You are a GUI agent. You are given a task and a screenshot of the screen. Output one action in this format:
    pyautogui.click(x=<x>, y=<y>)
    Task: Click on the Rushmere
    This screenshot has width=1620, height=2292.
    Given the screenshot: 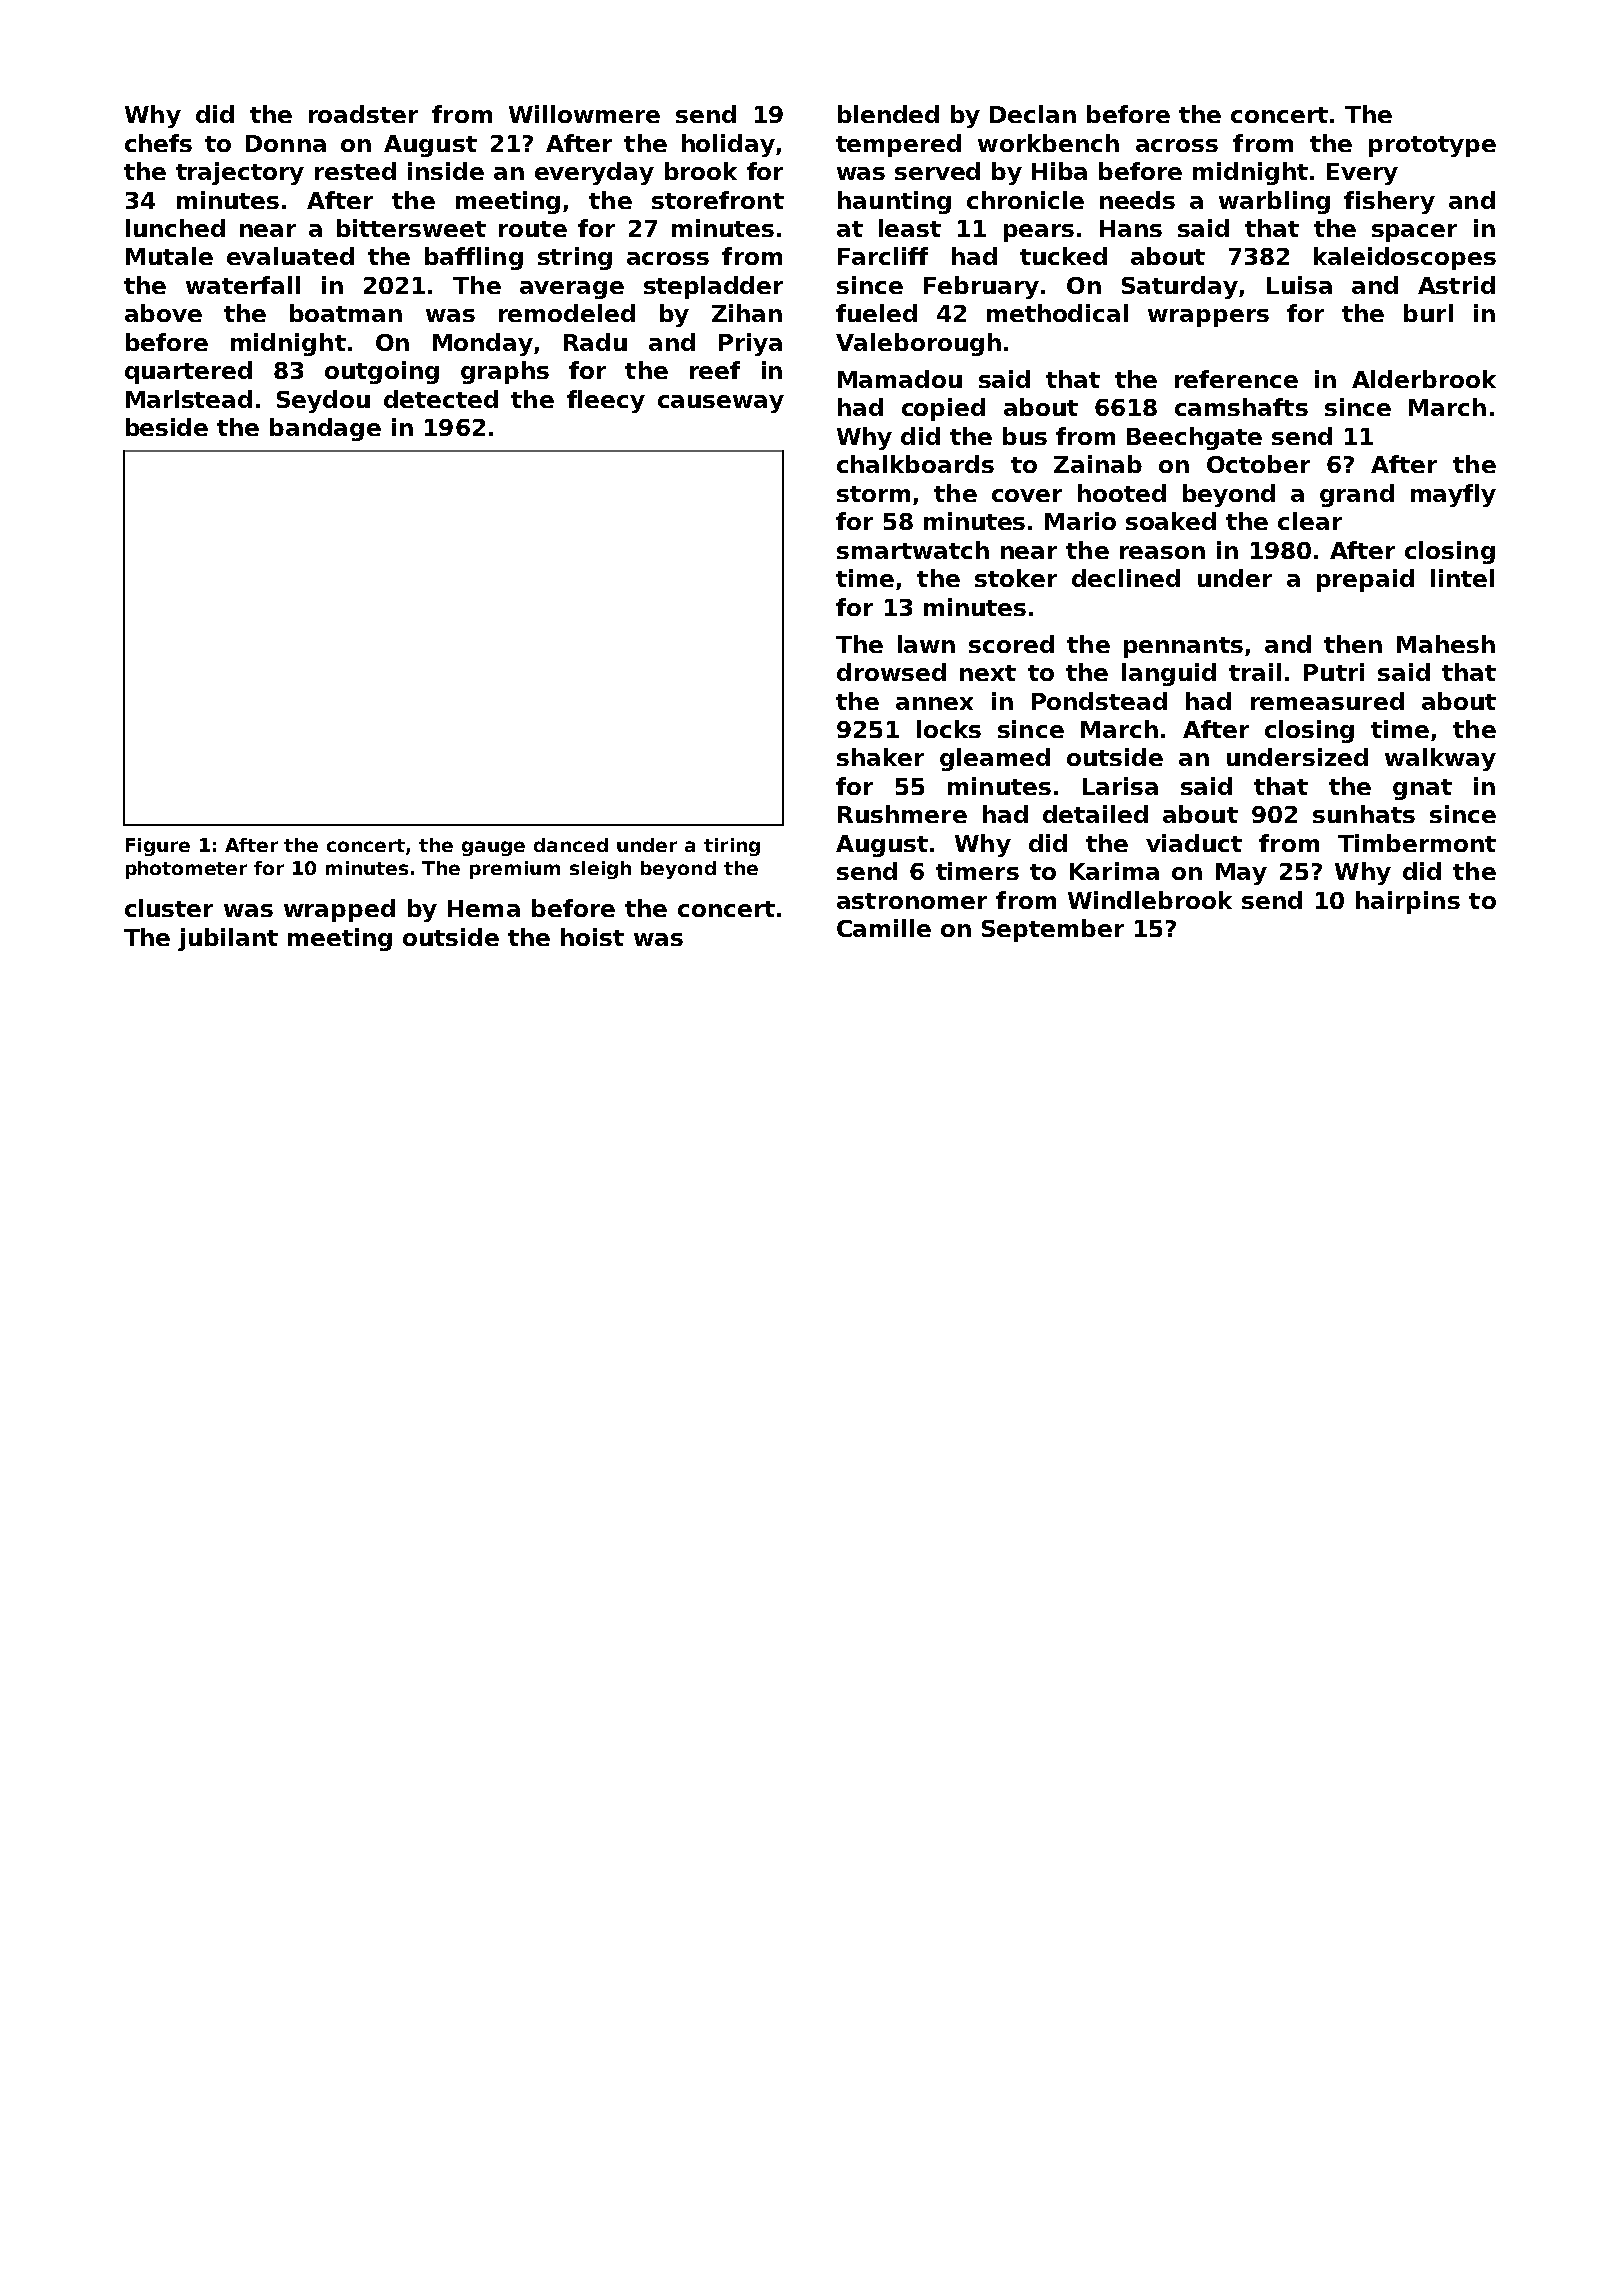 What is the action you would take?
    pyautogui.click(x=902, y=814)
